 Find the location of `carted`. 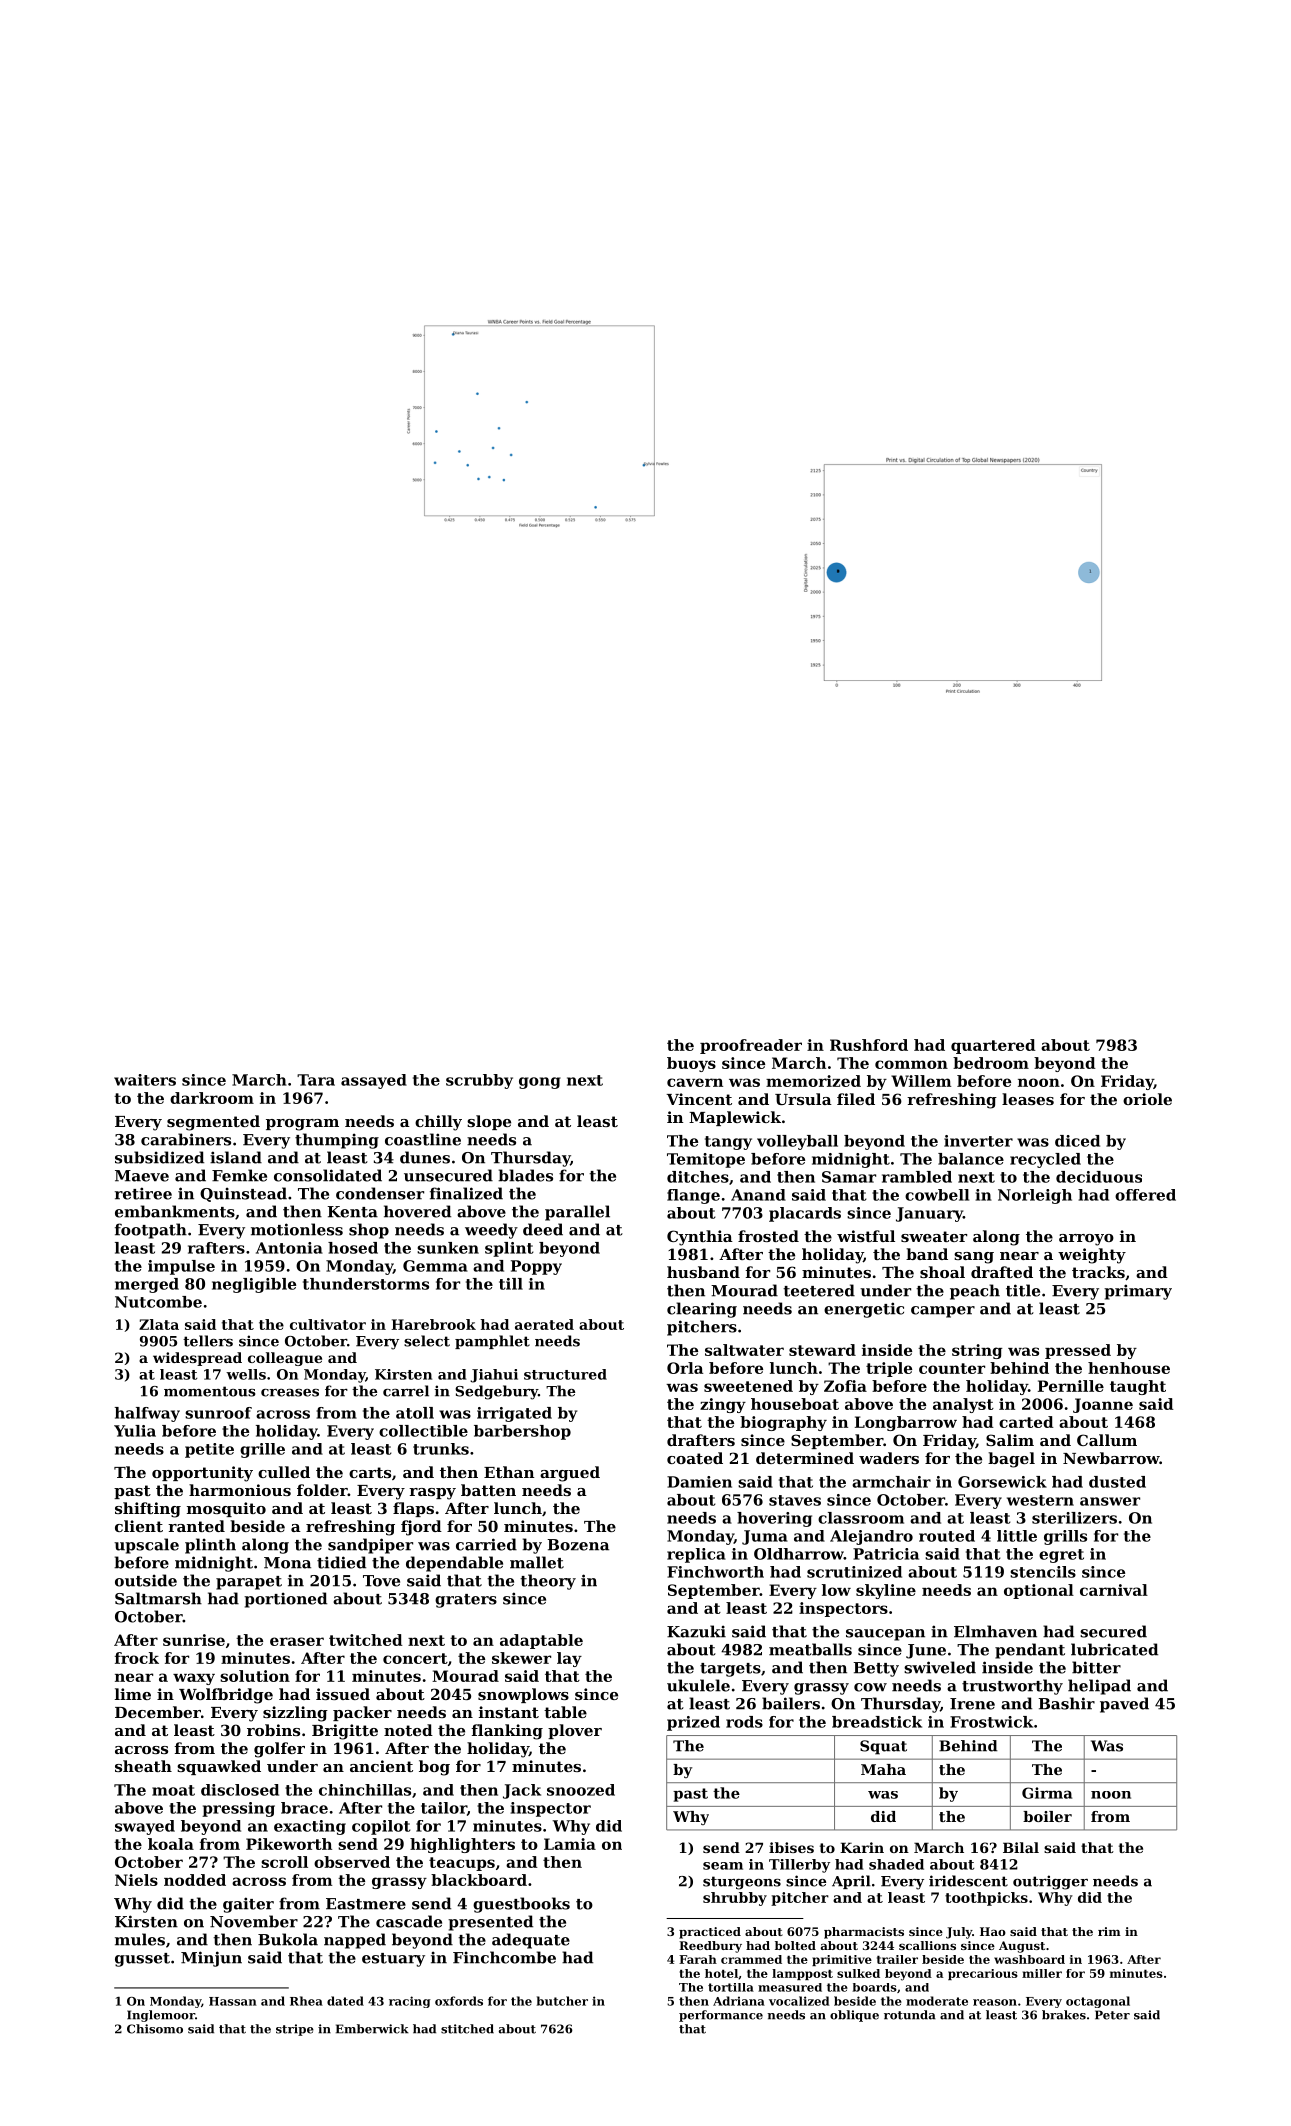

carted is located at coordinates (1026, 1422).
